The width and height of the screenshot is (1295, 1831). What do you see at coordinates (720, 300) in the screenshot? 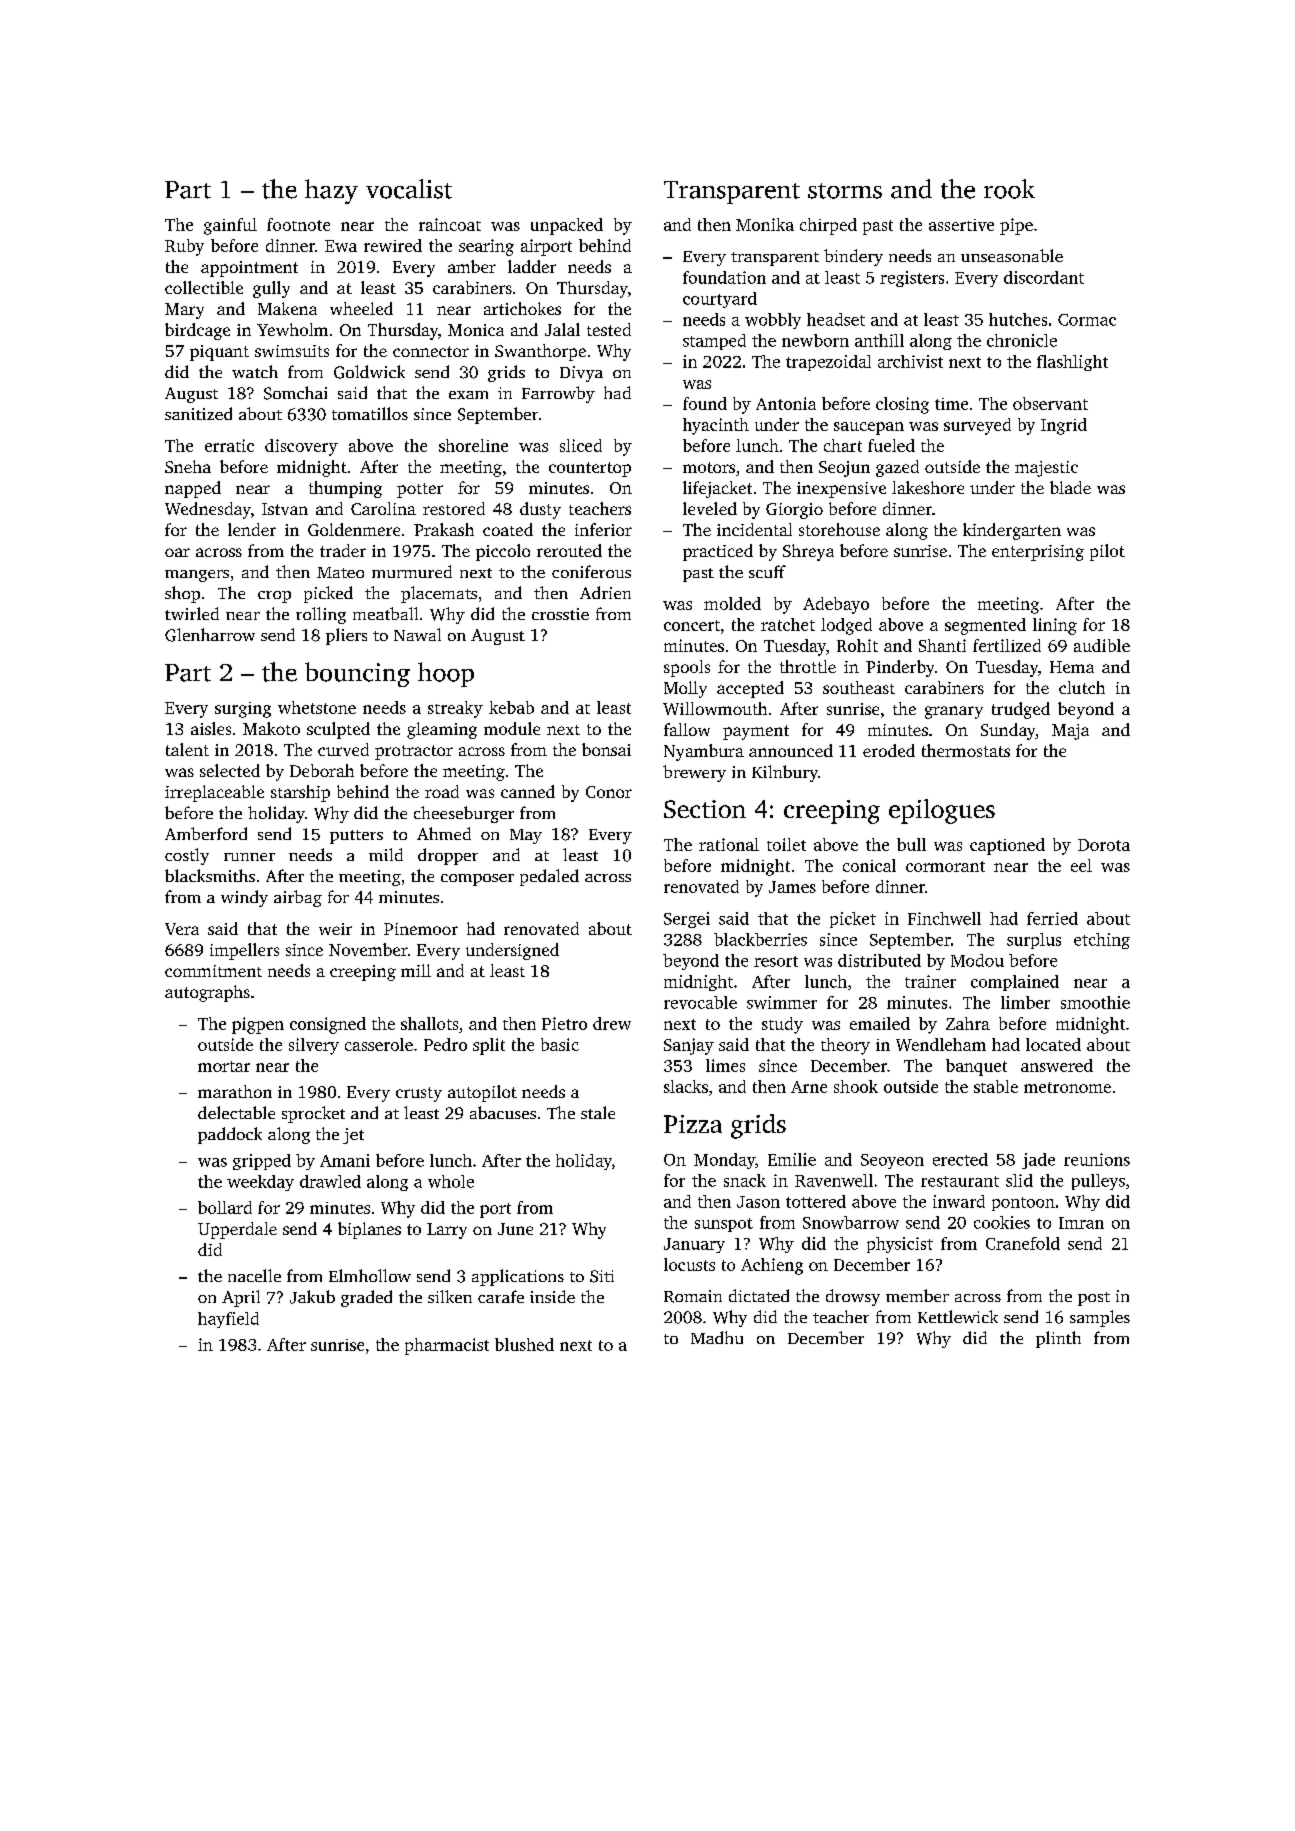
I see `courtyard` at bounding box center [720, 300].
